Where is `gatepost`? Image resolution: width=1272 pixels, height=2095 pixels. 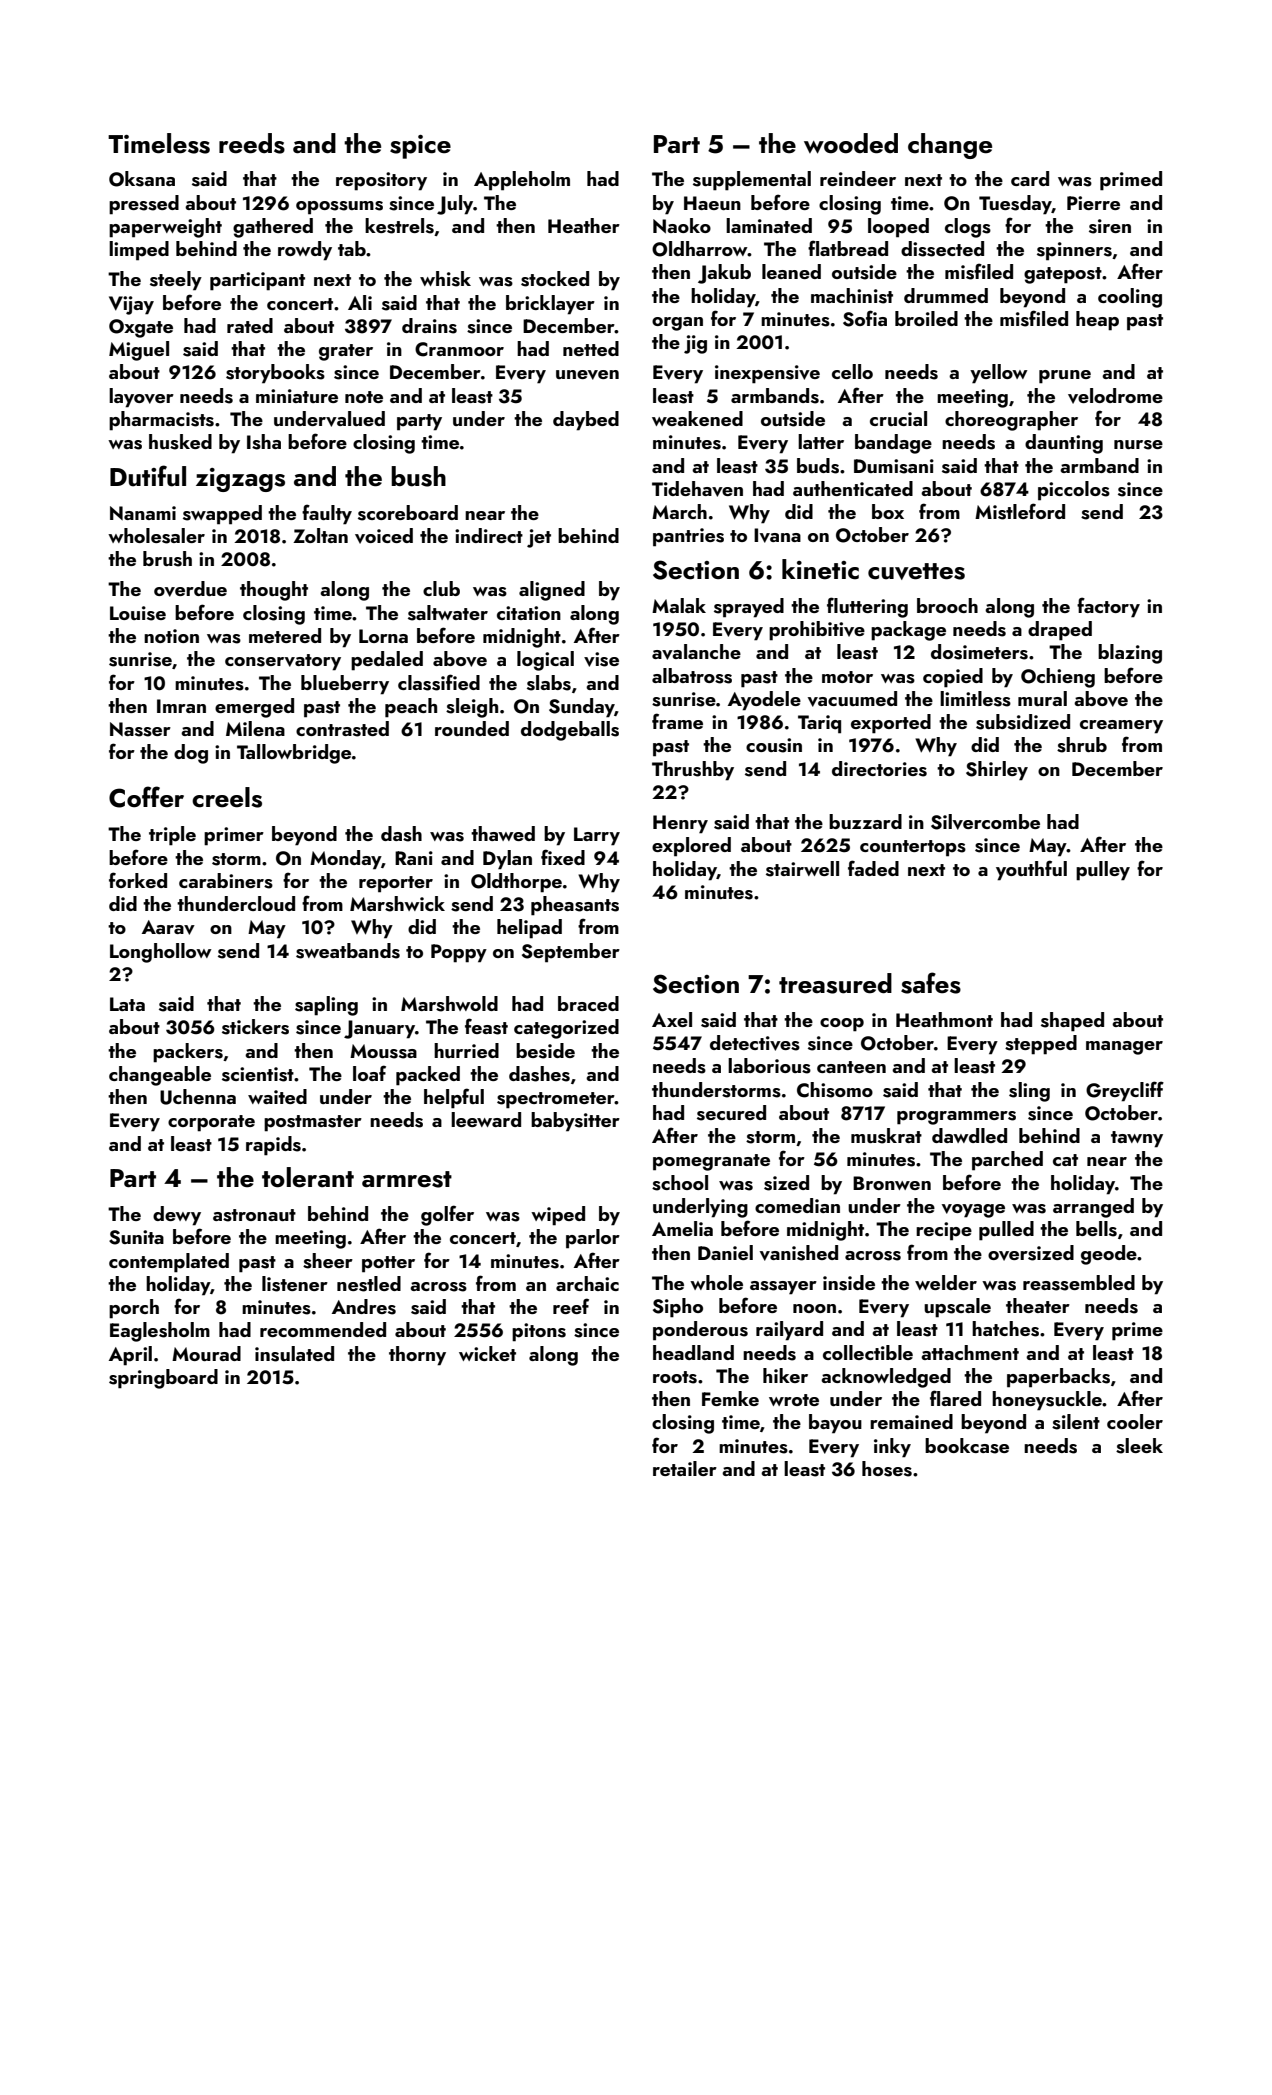
gatepost is located at coordinates (1063, 275).
